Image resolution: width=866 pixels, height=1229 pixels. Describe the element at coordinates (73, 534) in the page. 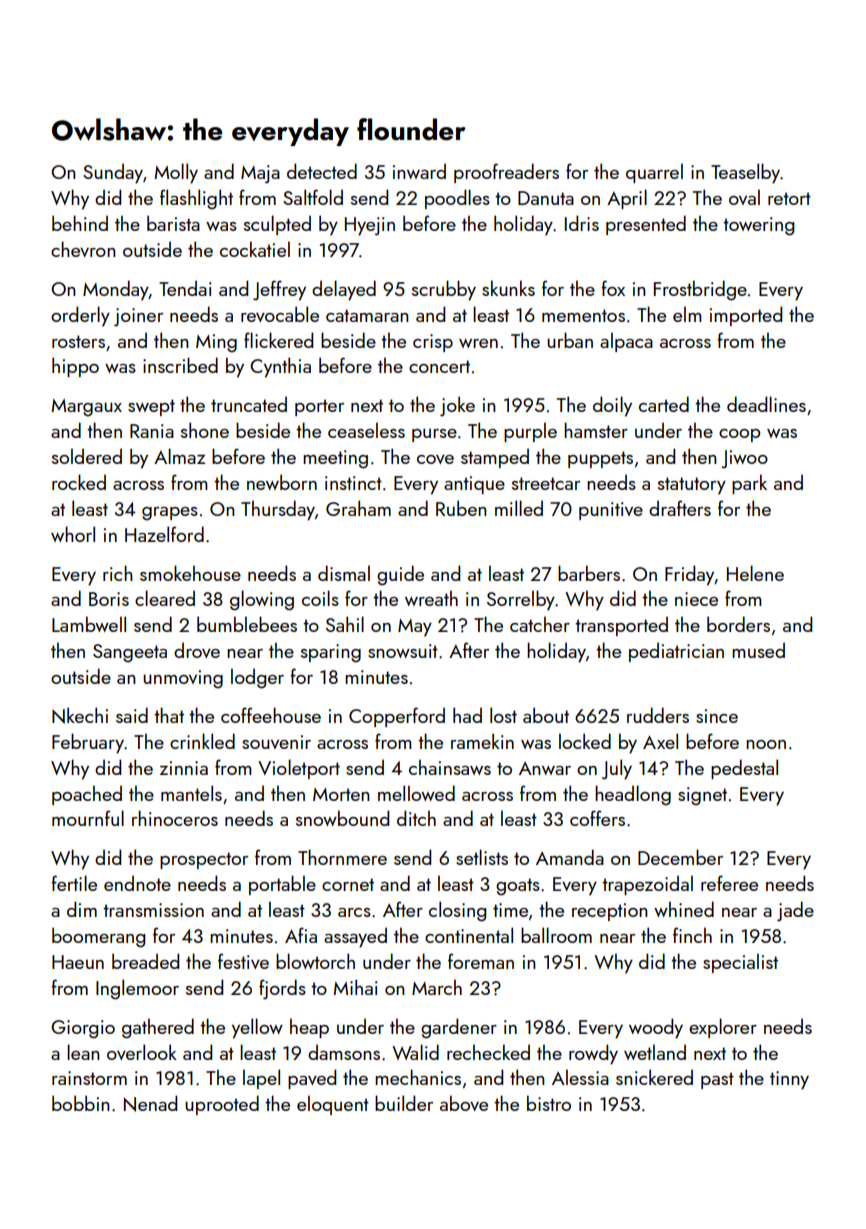

I see `whorl` at that location.
